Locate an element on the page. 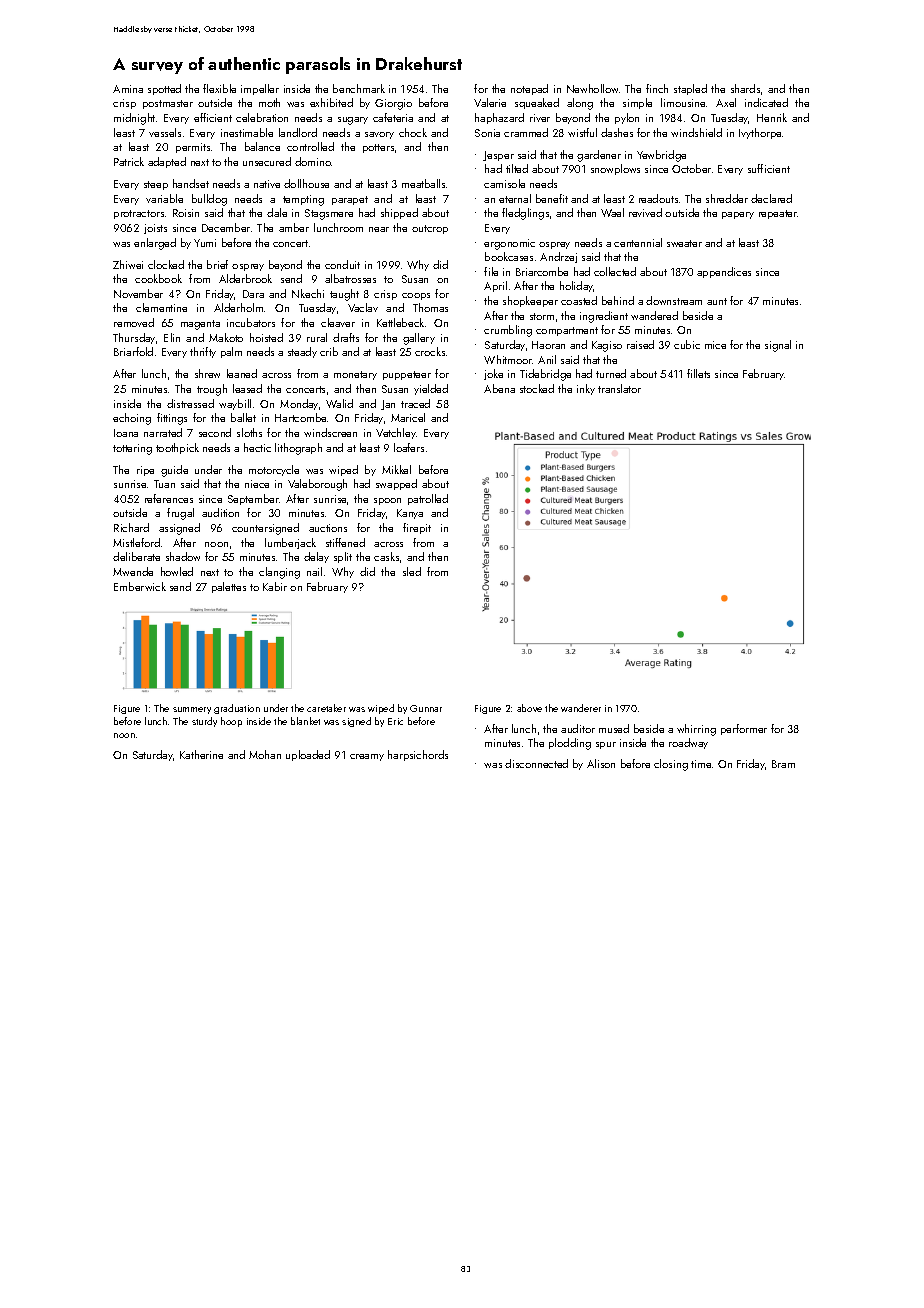 The height and width of the page is (1308, 924). removed is located at coordinates (134, 322).
